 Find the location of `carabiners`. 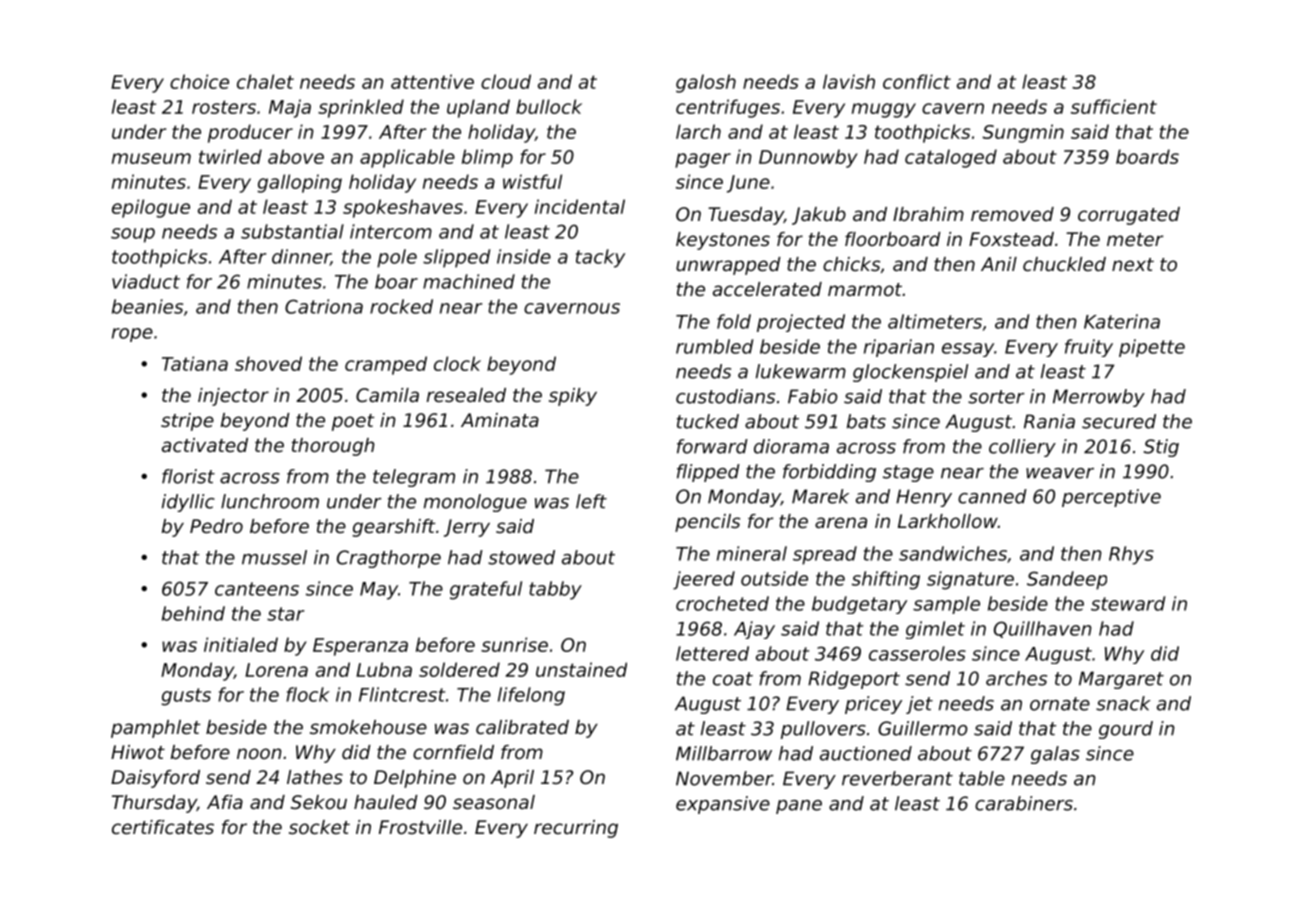

carabiners is located at coordinates (1024, 803).
